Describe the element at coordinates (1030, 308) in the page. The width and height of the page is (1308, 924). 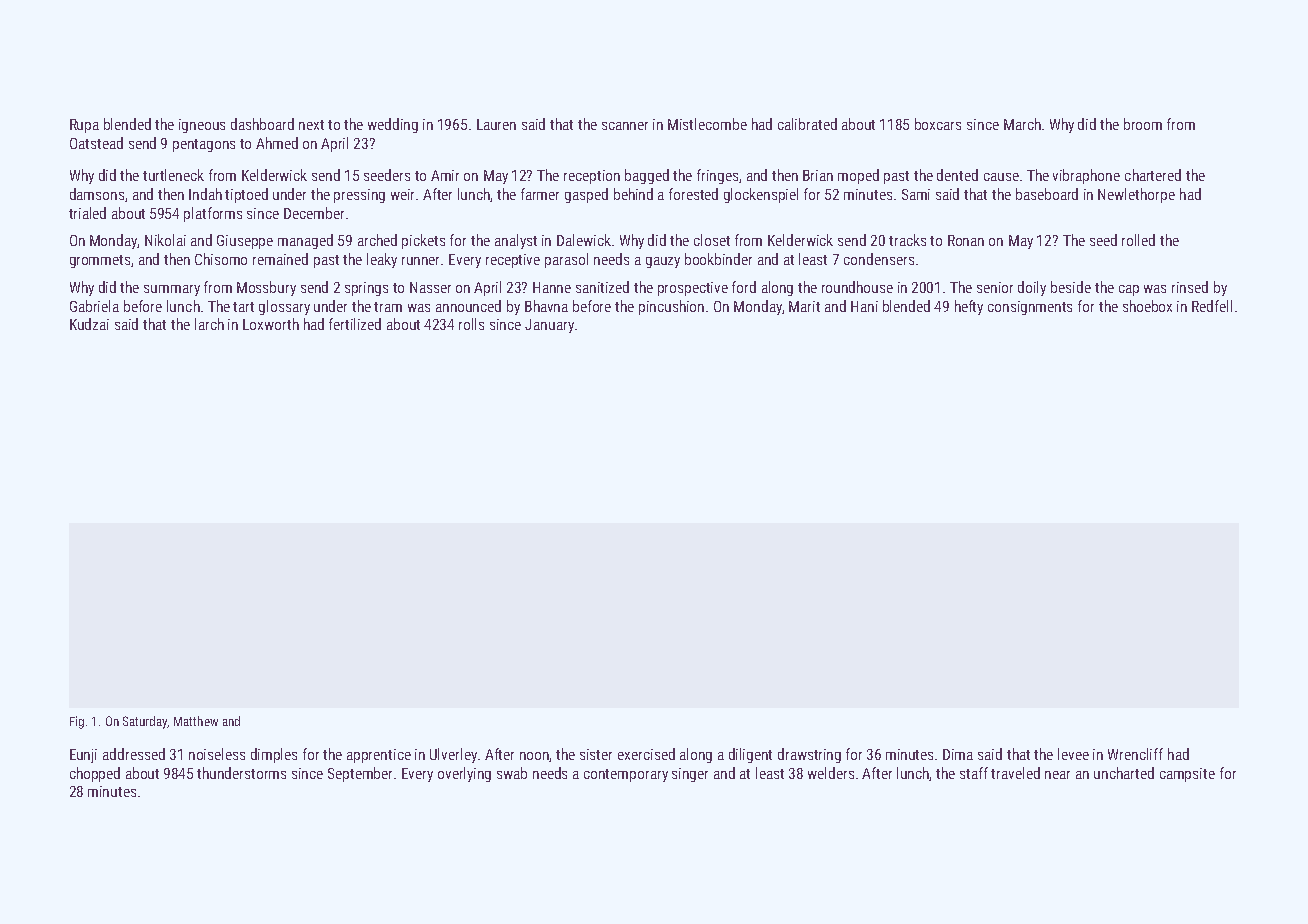
I see `consignments` at that location.
